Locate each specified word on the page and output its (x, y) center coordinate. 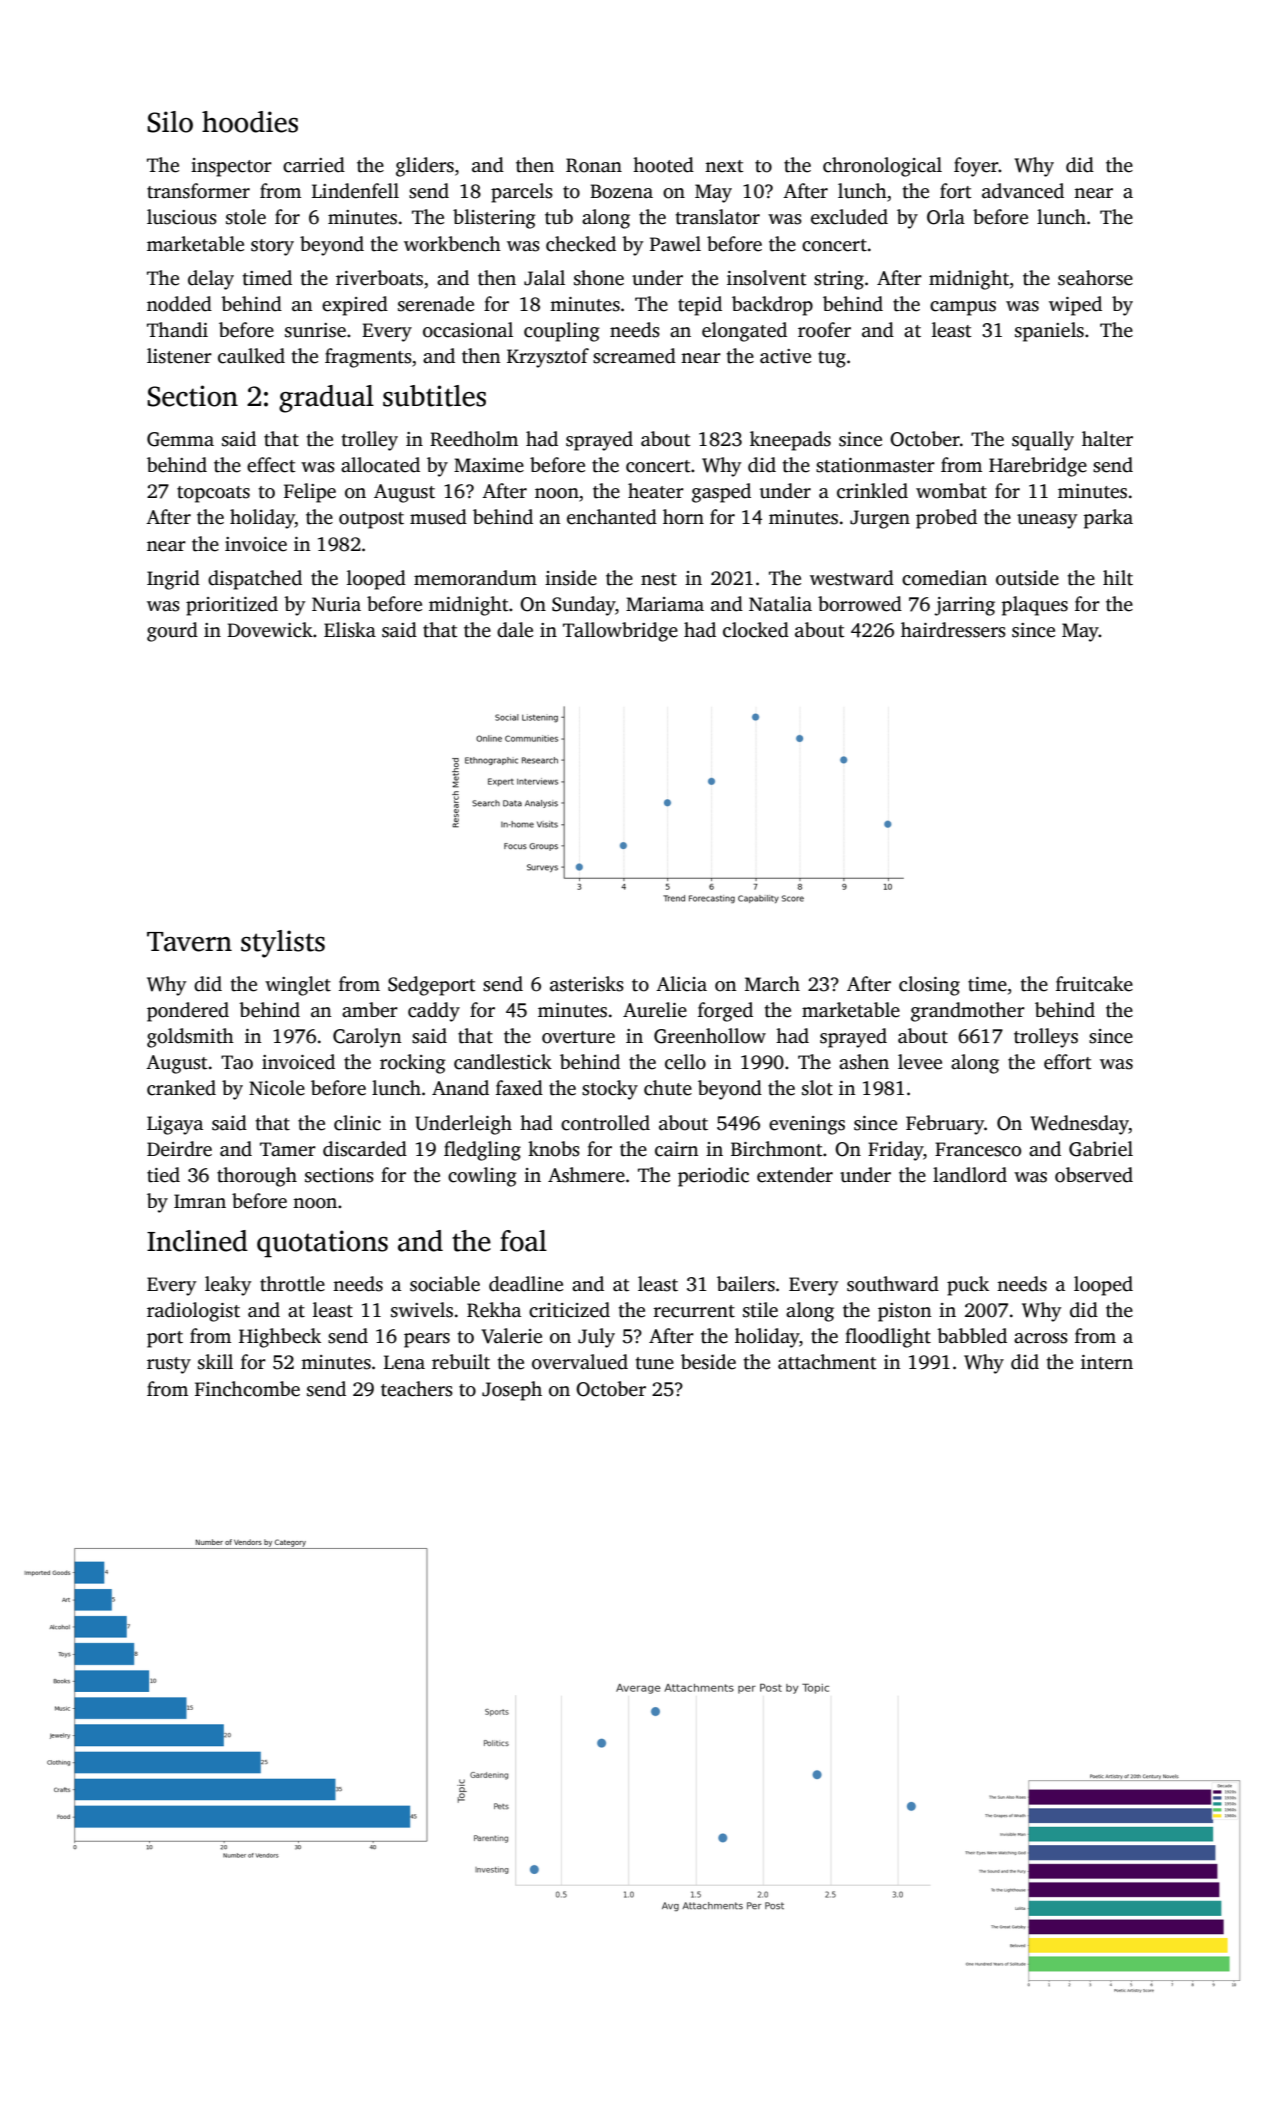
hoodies (250, 122)
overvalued (580, 1362)
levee (920, 1062)
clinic (357, 1123)
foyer (976, 167)
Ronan (594, 165)
